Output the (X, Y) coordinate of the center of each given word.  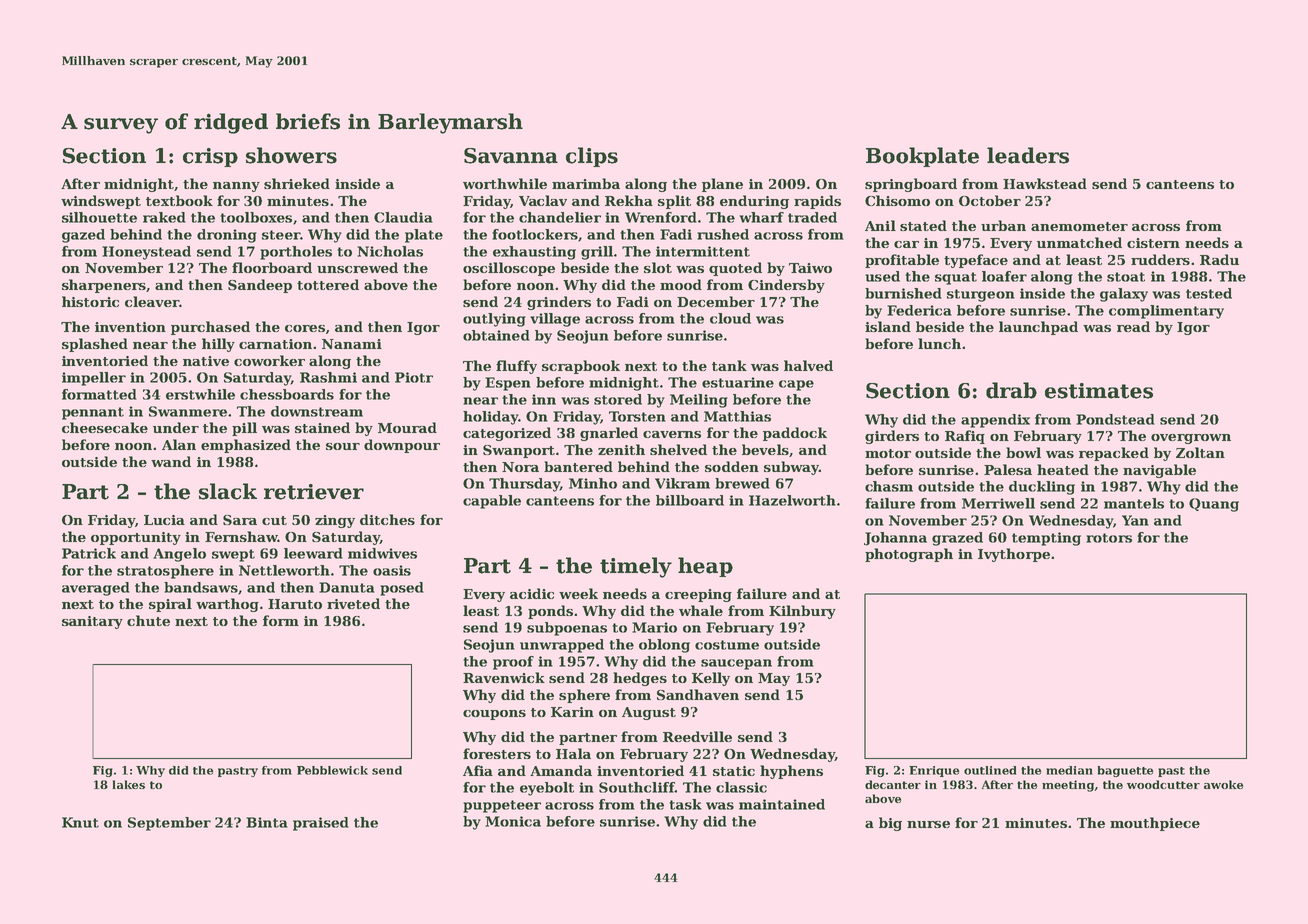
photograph (909, 555)
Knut (80, 822)
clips (592, 157)
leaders (1028, 155)
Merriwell (998, 503)
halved (808, 365)
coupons (494, 715)
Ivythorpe (1014, 555)
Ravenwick (504, 677)
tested (1209, 293)
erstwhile (200, 394)
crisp (210, 157)
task (685, 804)
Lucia (164, 520)
